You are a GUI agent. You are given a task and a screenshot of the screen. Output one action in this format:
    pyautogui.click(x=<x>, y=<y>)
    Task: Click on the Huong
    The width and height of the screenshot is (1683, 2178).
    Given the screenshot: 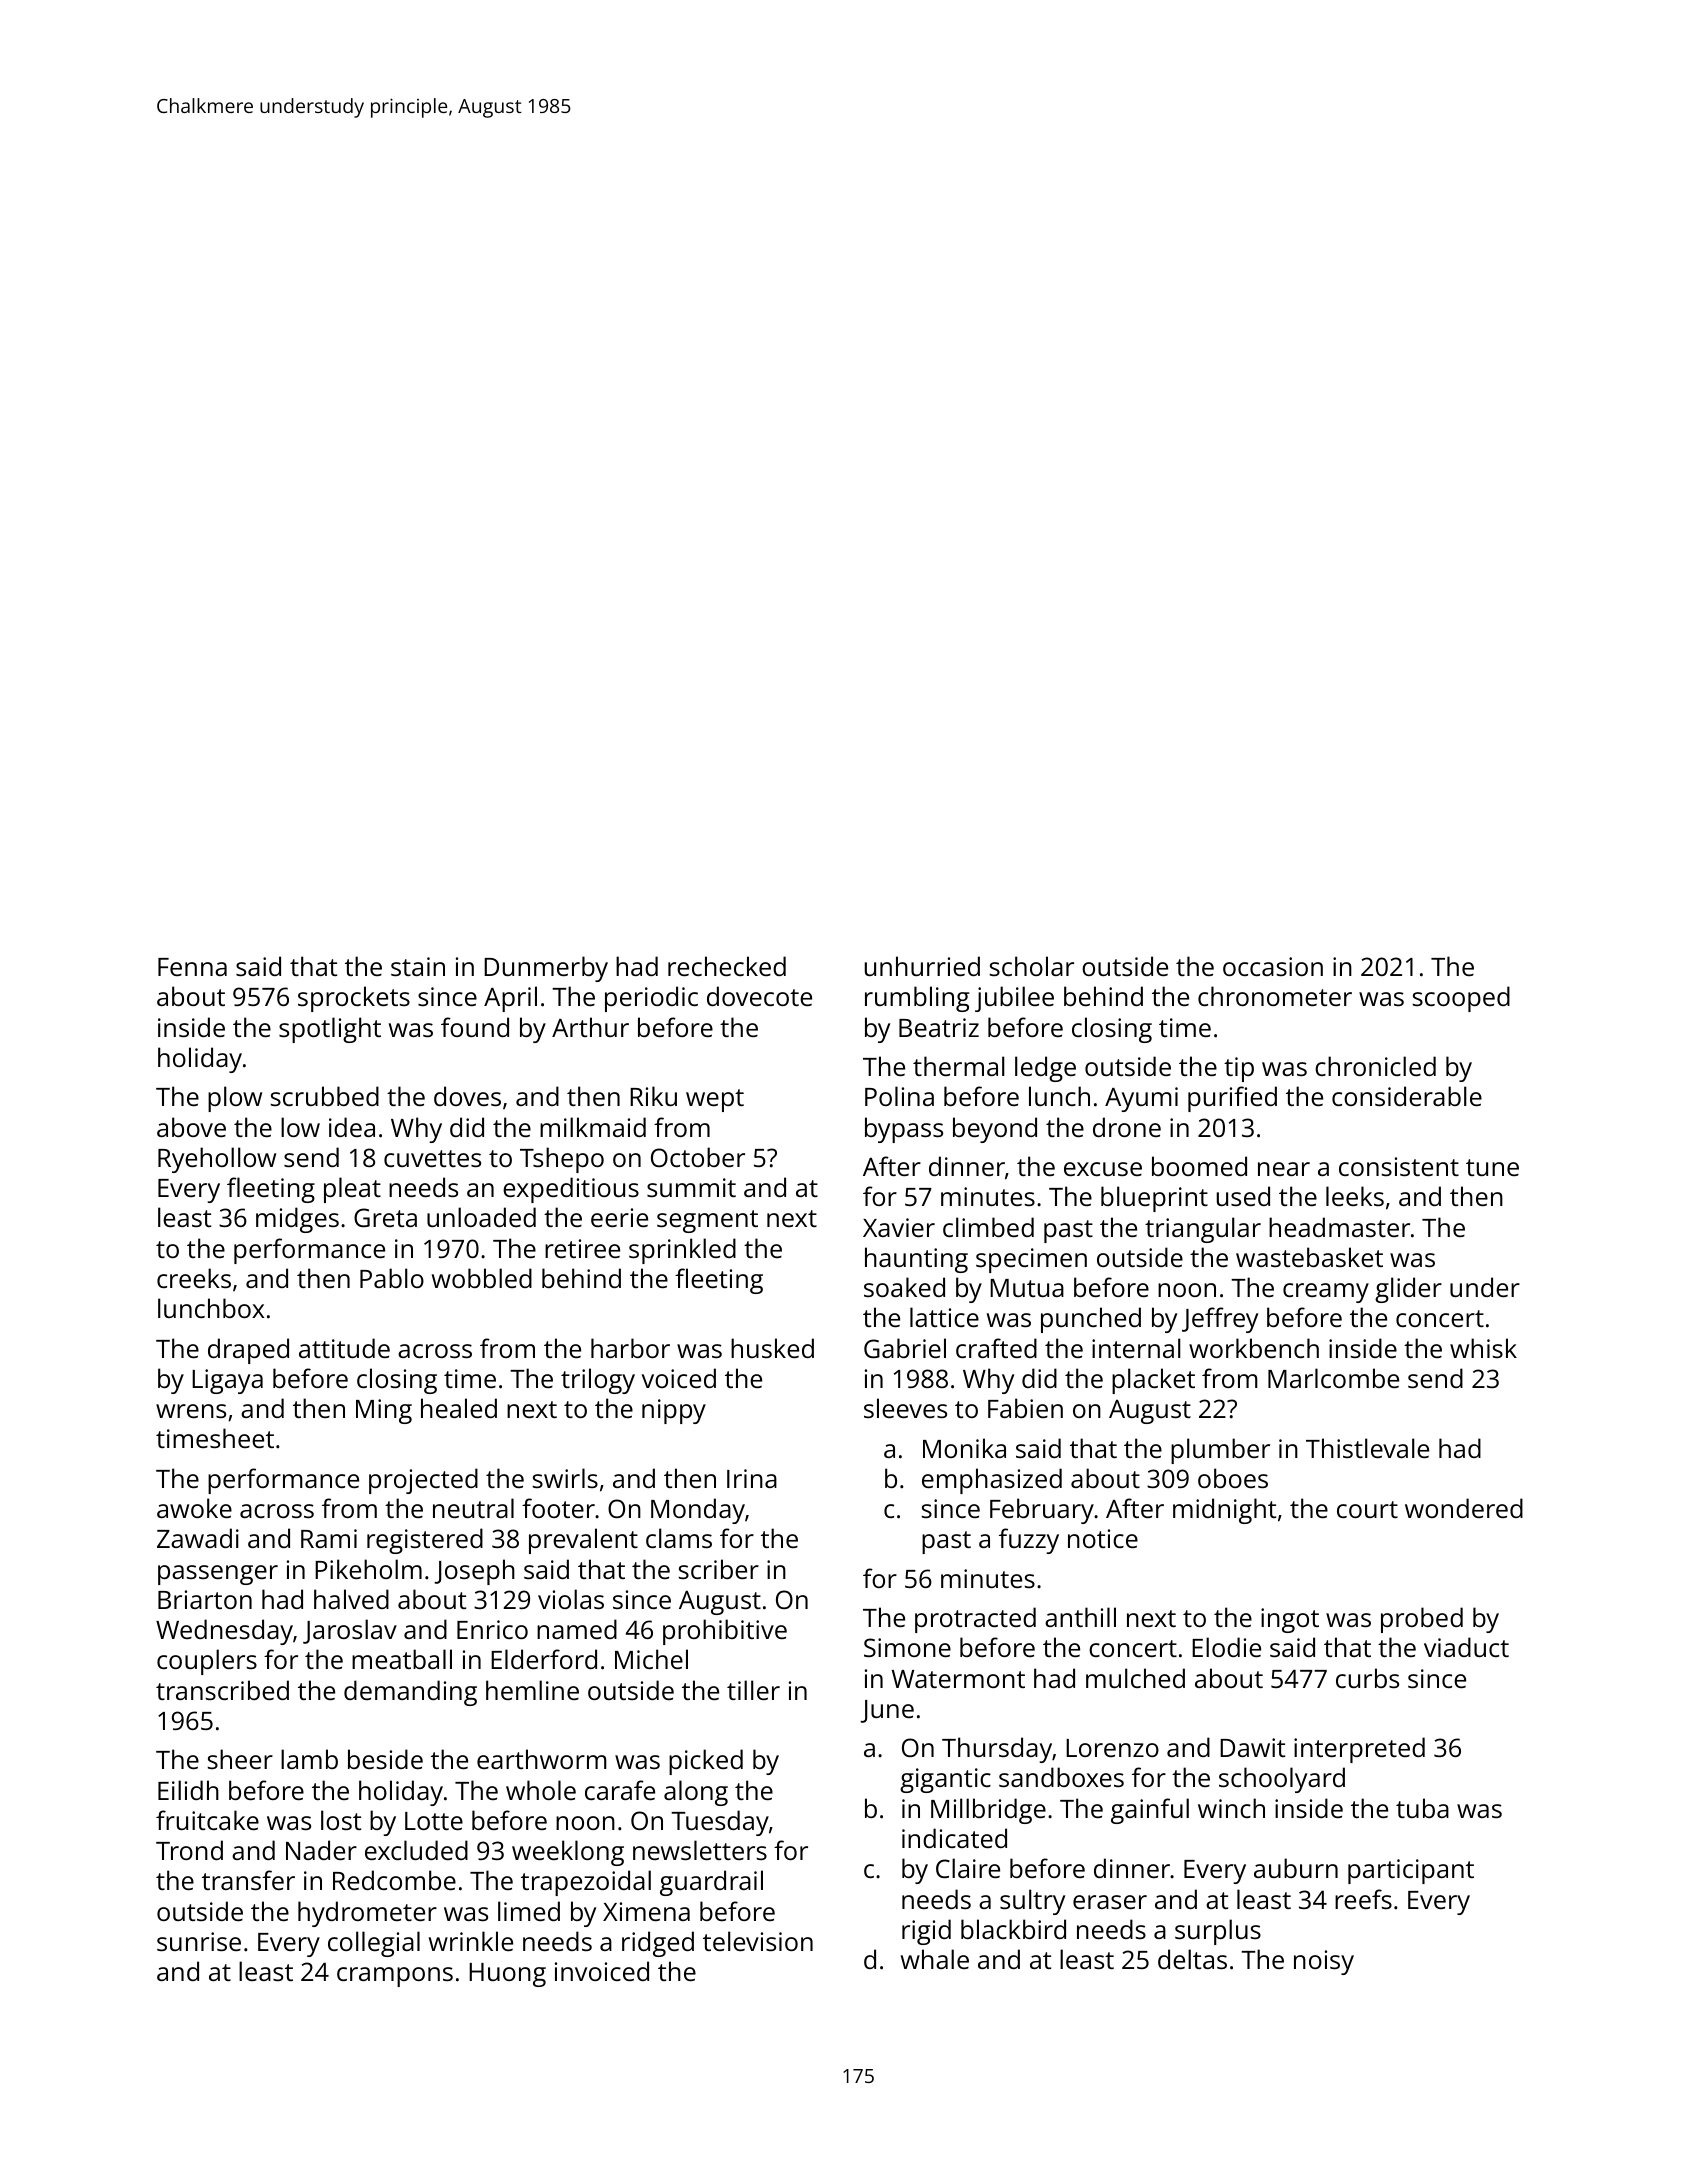 What is the action you would take?
    pyautogui.click(x=507, y=1975)
